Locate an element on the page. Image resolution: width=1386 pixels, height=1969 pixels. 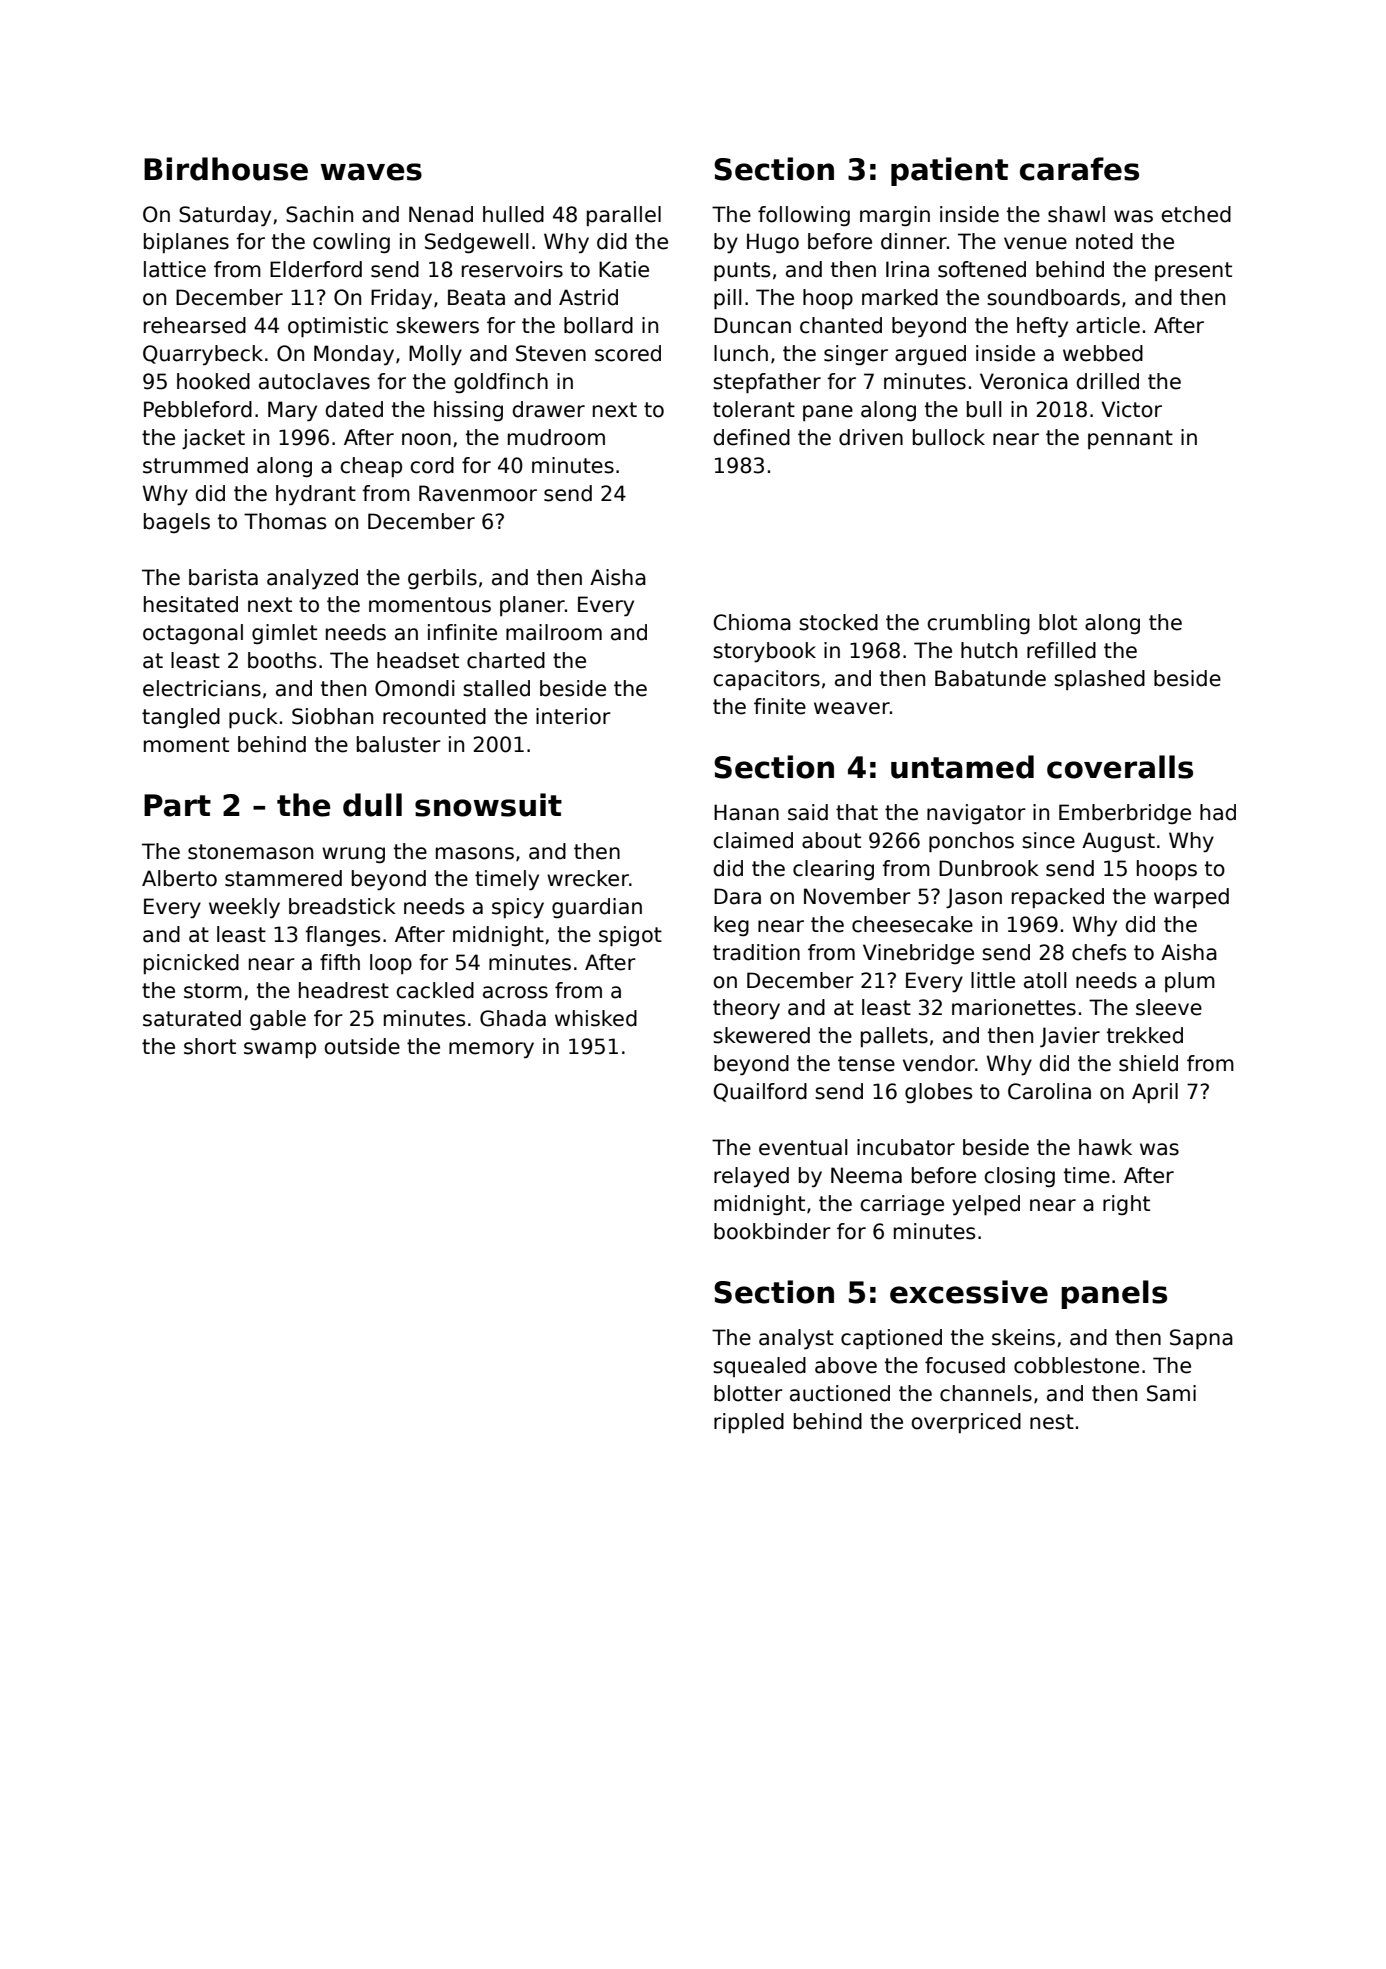
Elderford is located at coordinates (316, 269).
